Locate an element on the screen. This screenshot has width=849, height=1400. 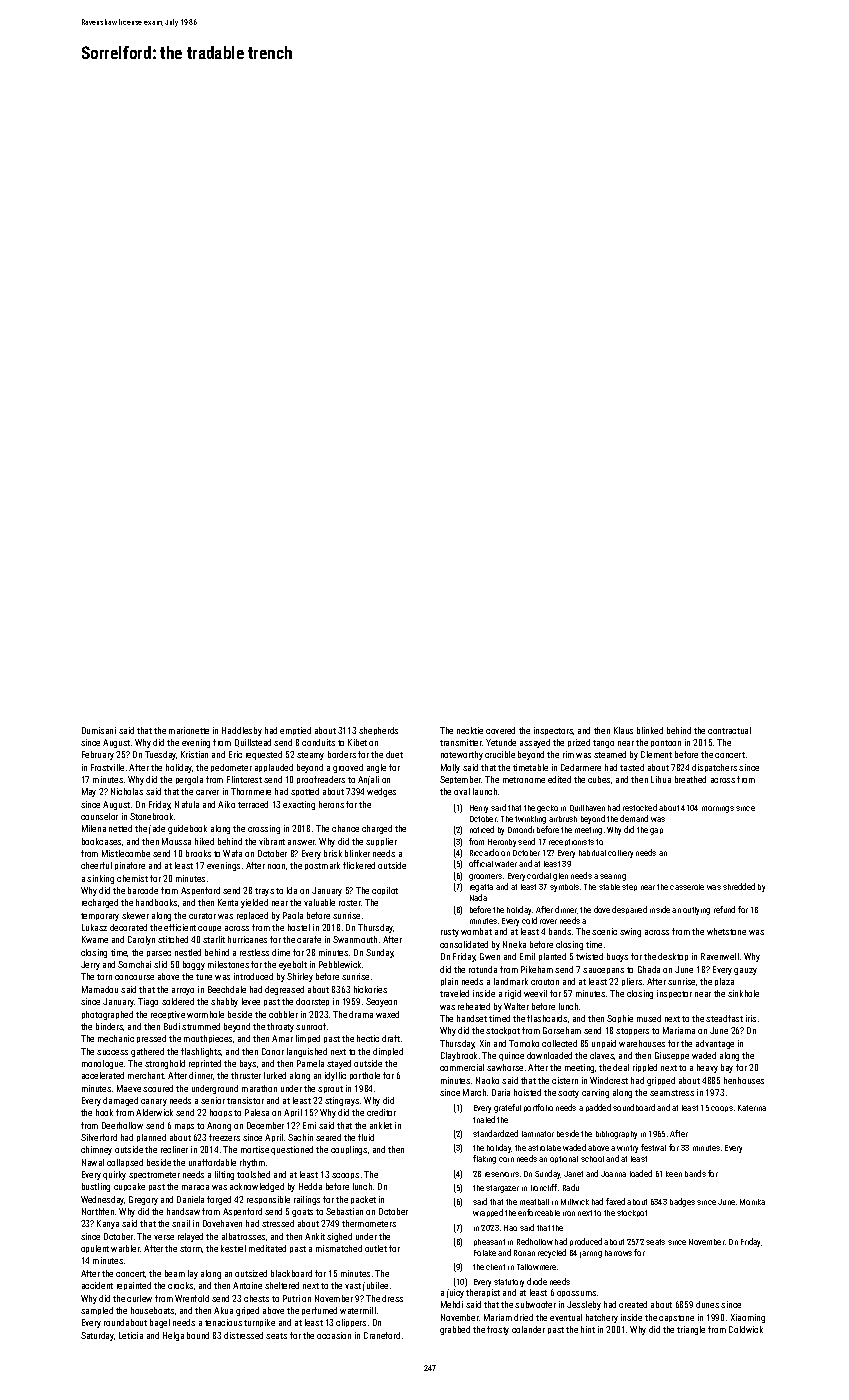
crocks is located at coordinates (180, 1285).
